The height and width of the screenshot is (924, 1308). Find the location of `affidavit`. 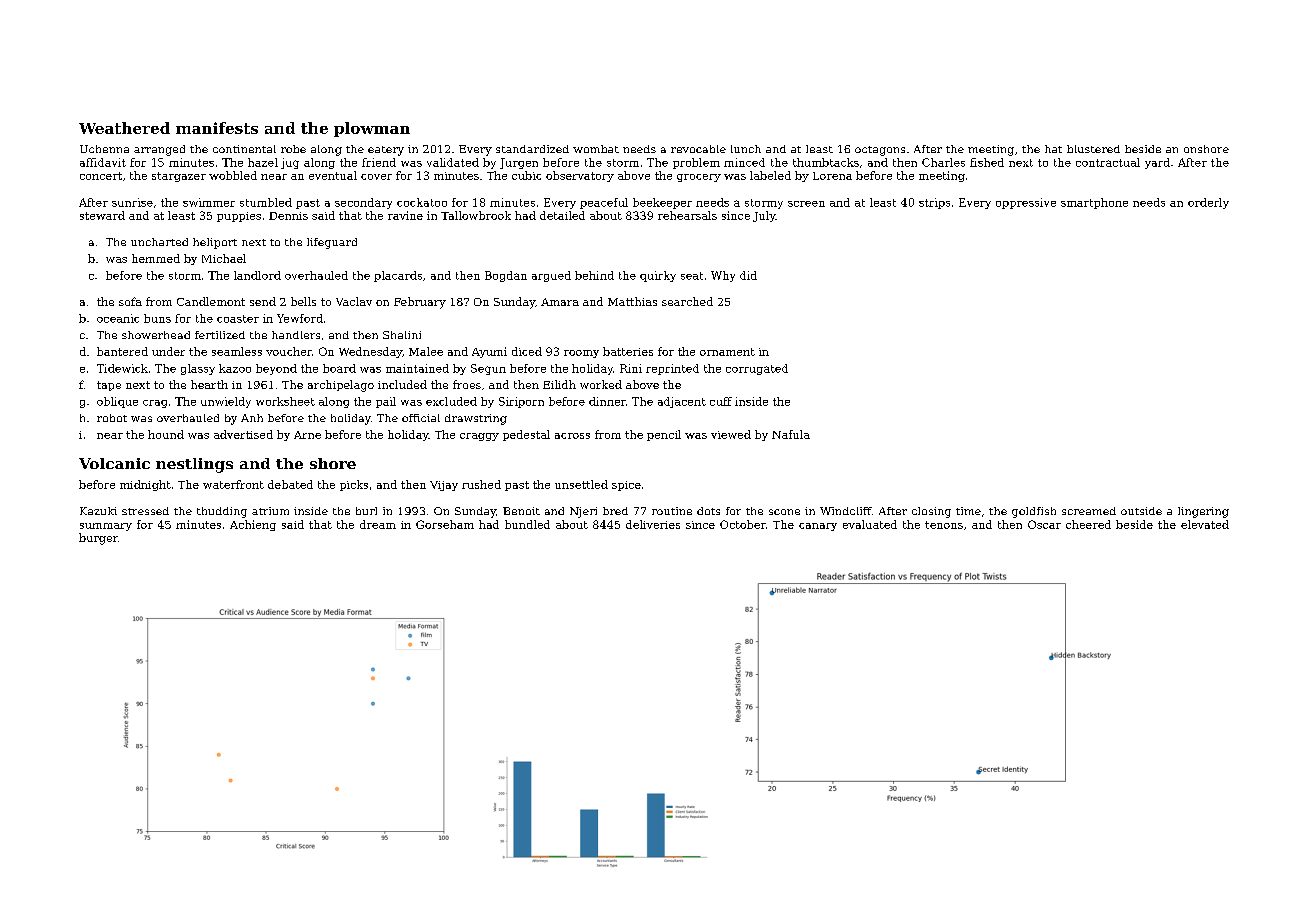

affidavit is located at coordinates (103, 162).
